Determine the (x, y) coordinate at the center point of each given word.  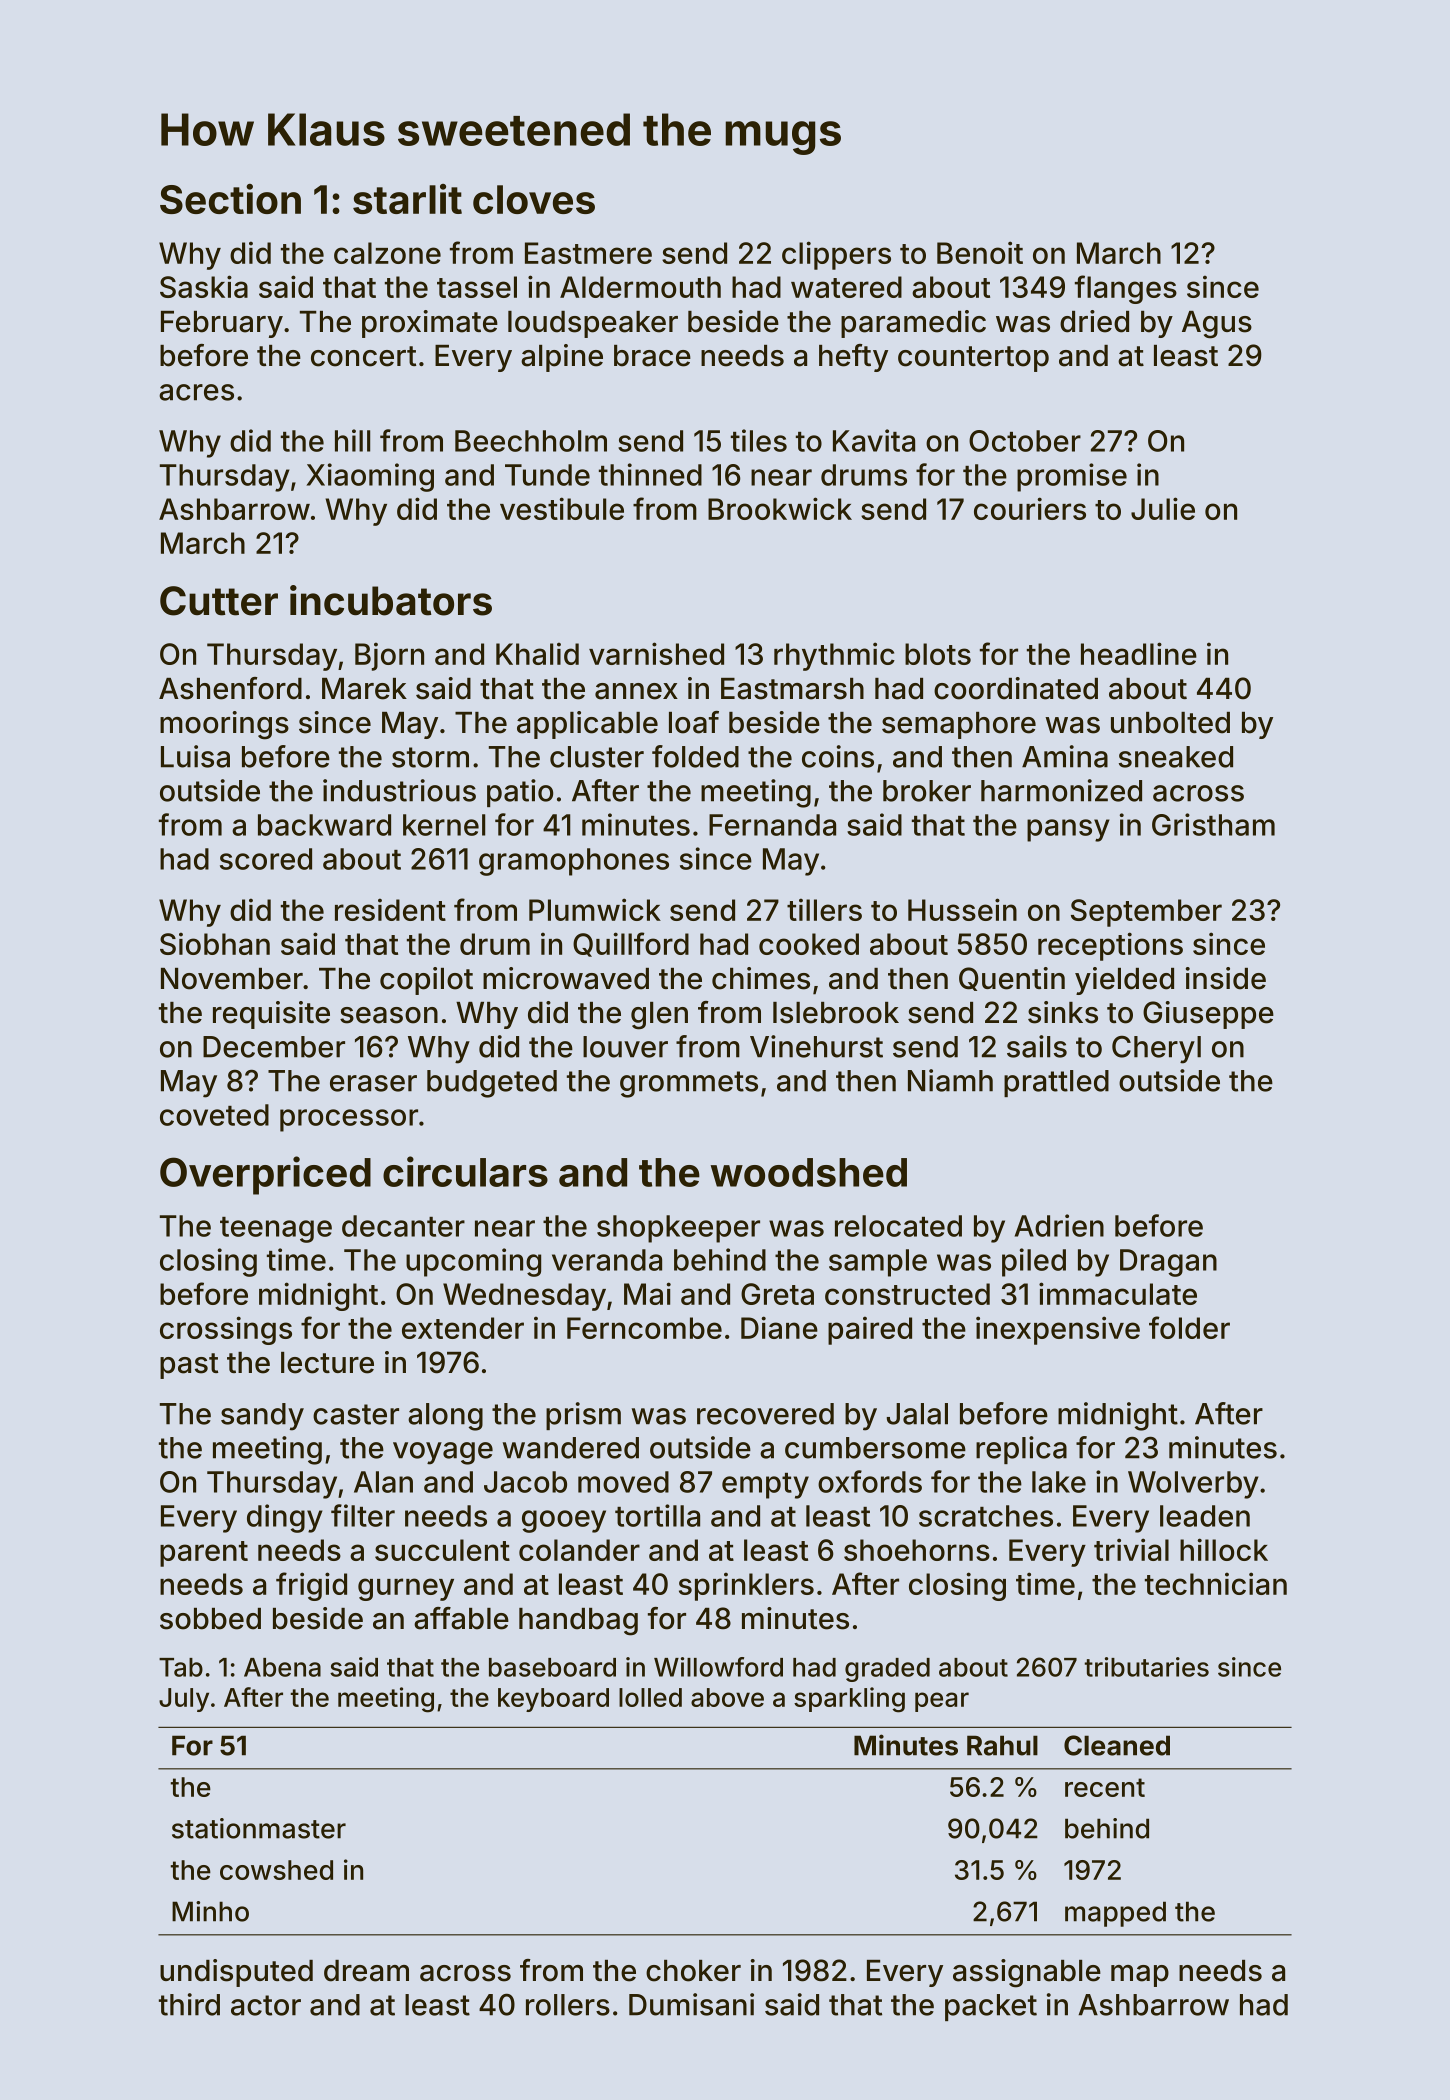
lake (1059, 1482)
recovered (765, 1414)
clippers (836, 255)
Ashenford (230, 688)
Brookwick (780, 508)
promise (1072, 477)
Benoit (980, 252)
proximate (430, 324)
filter (363, 1515)
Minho (210, 1911)
